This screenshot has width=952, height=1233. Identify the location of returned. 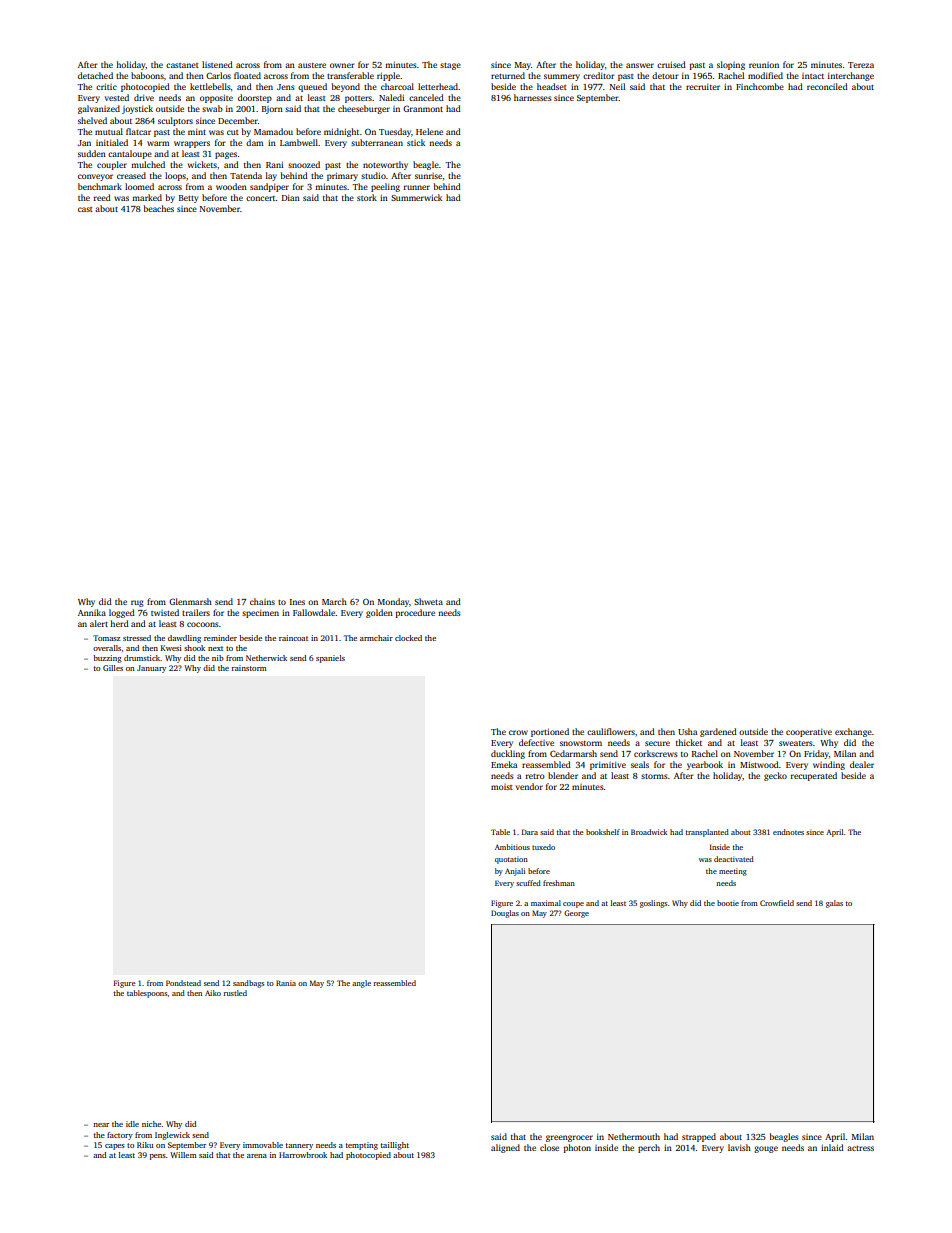
(508, 75).
